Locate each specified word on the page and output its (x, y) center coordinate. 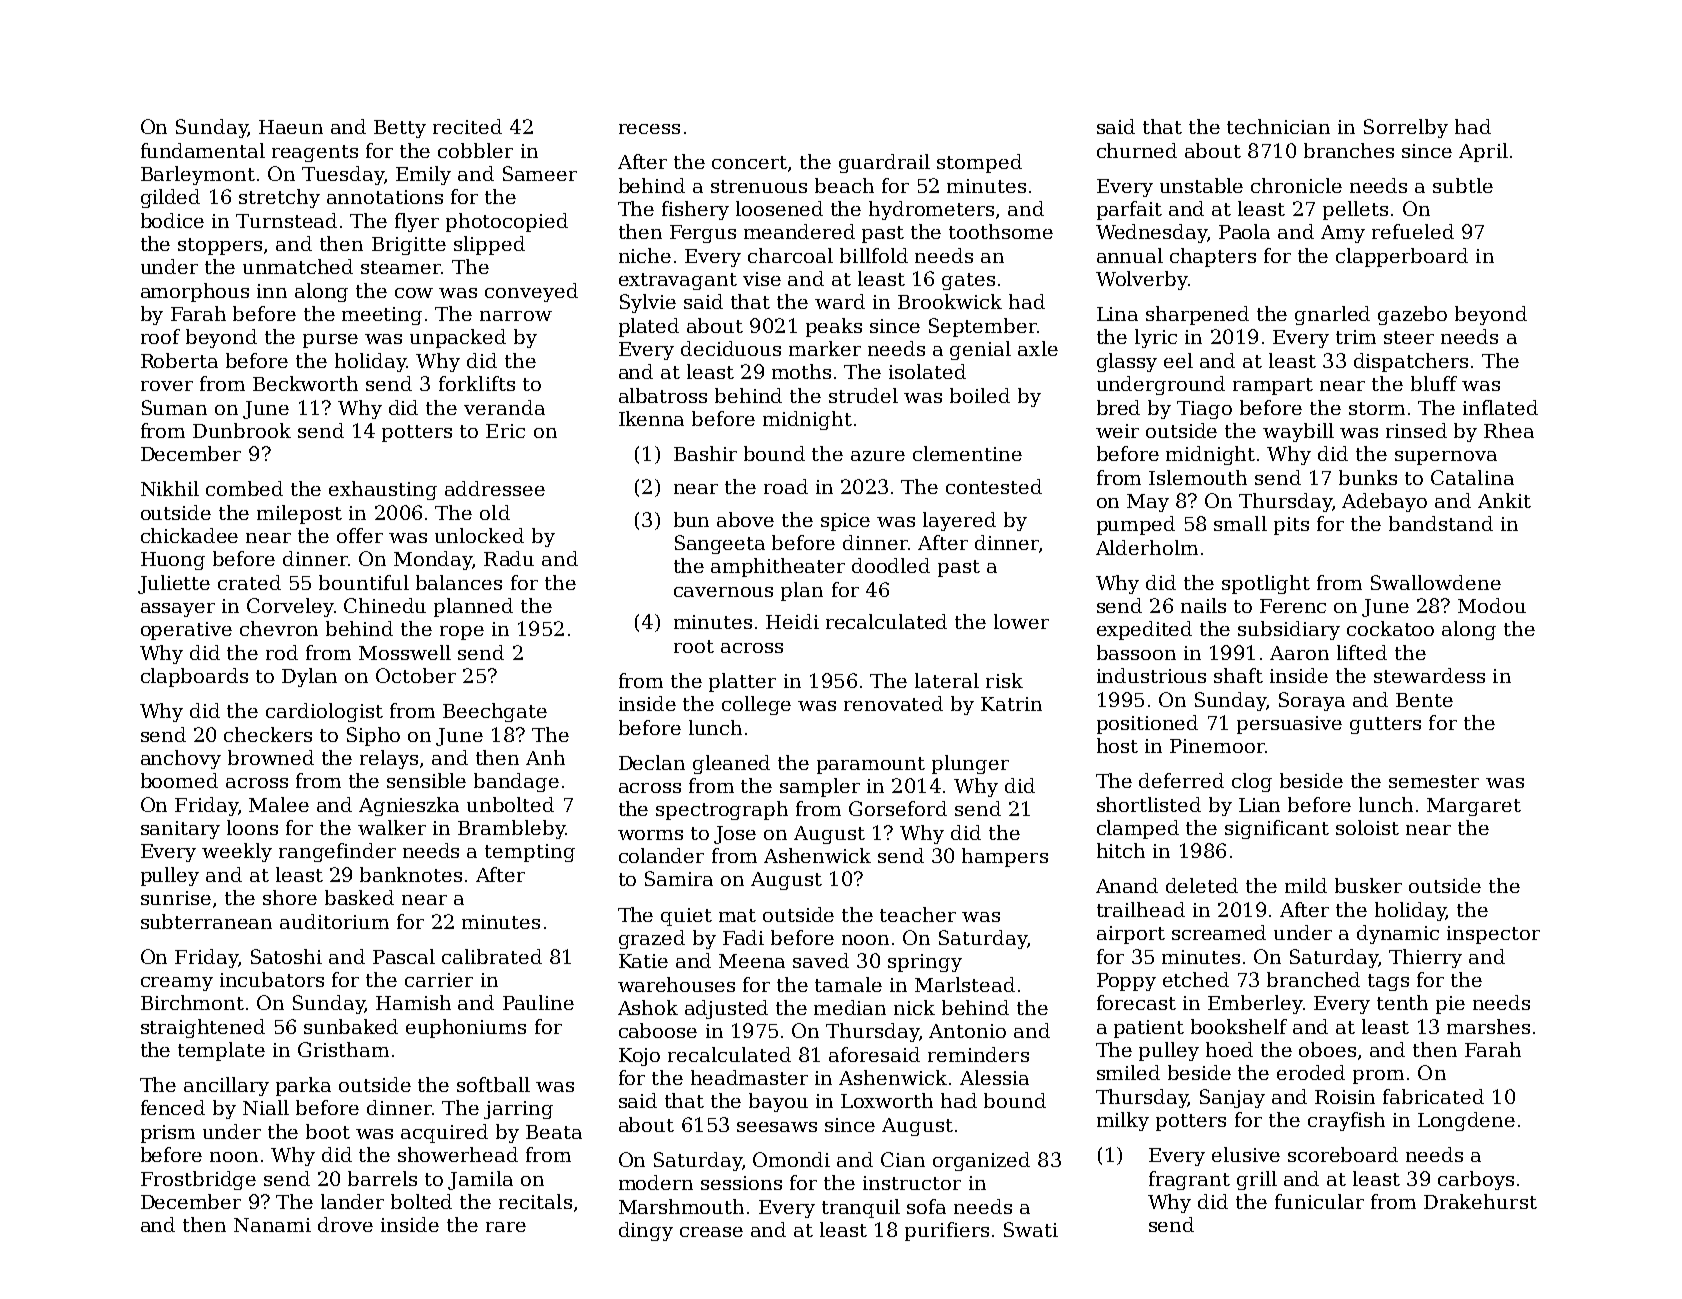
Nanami (272, 1225)
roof (160, 336)
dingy (646, 1231)
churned (1137, 150)
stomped (979, 163)
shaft (1238, 675)
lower (1021, 621)
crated (249, 582)
